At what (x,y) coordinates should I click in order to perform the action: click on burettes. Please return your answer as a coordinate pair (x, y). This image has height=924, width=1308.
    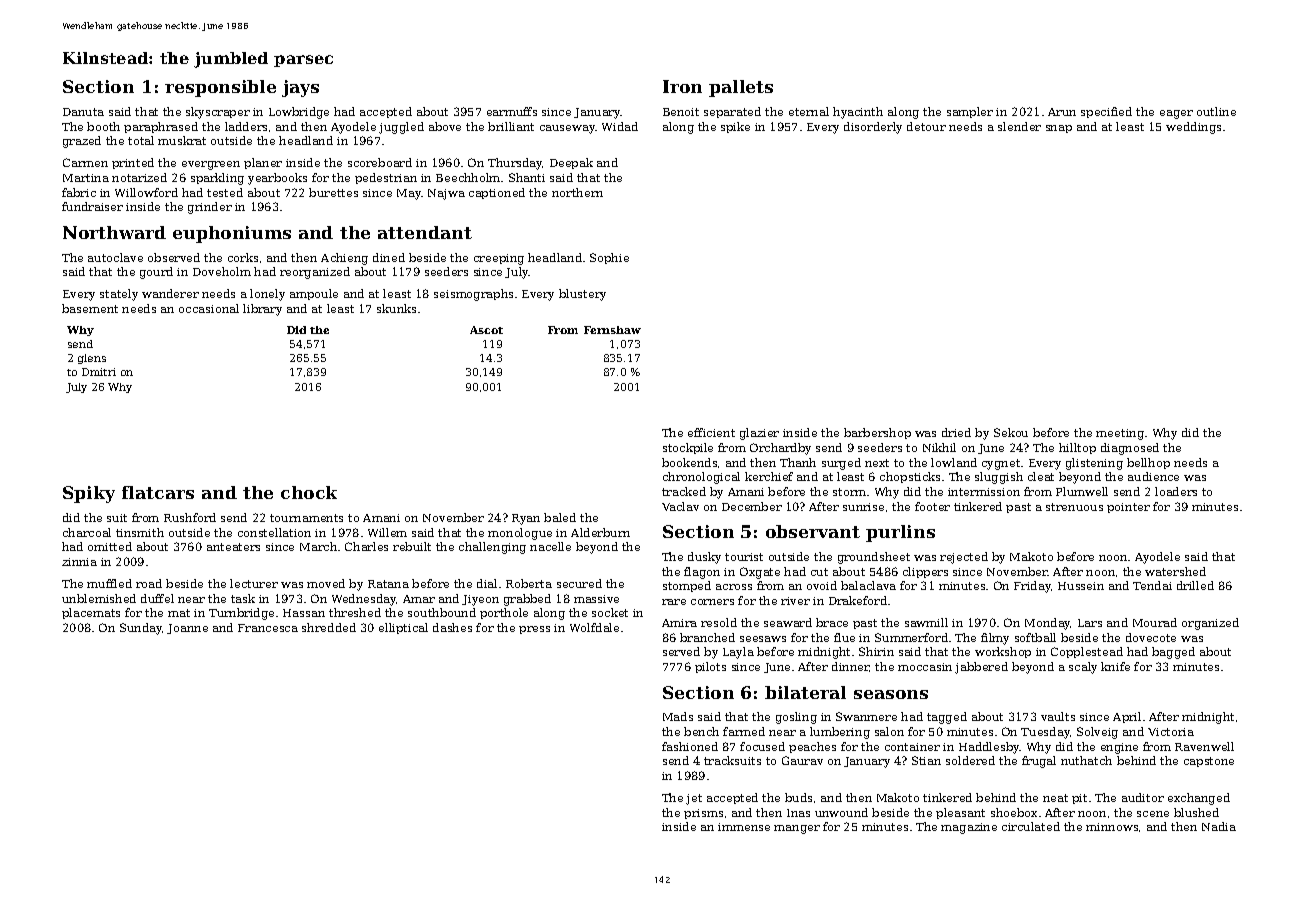
    Looking at the image, I should click on (333, 192).
